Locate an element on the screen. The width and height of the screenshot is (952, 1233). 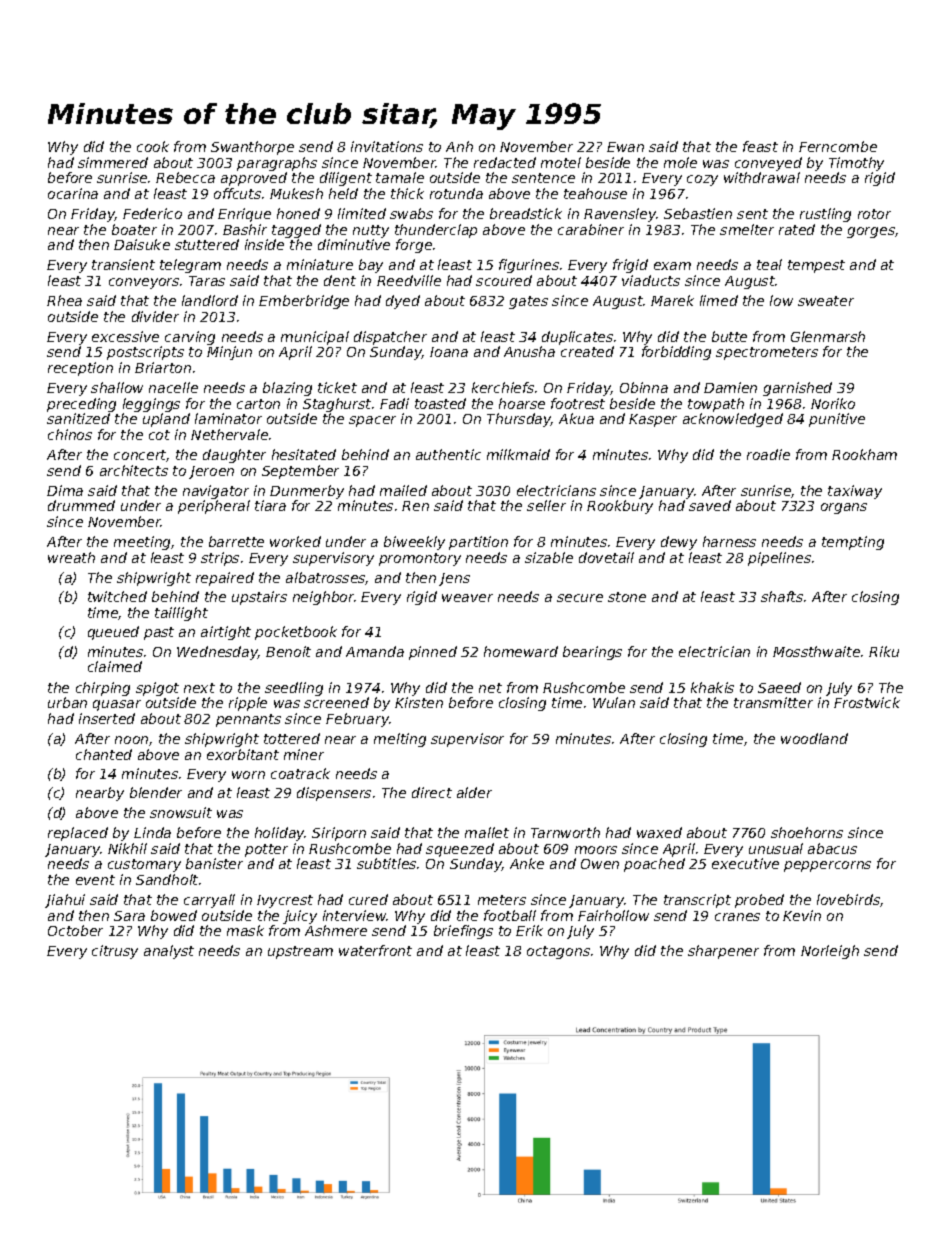
probed is located at coordinates (759, 901).
